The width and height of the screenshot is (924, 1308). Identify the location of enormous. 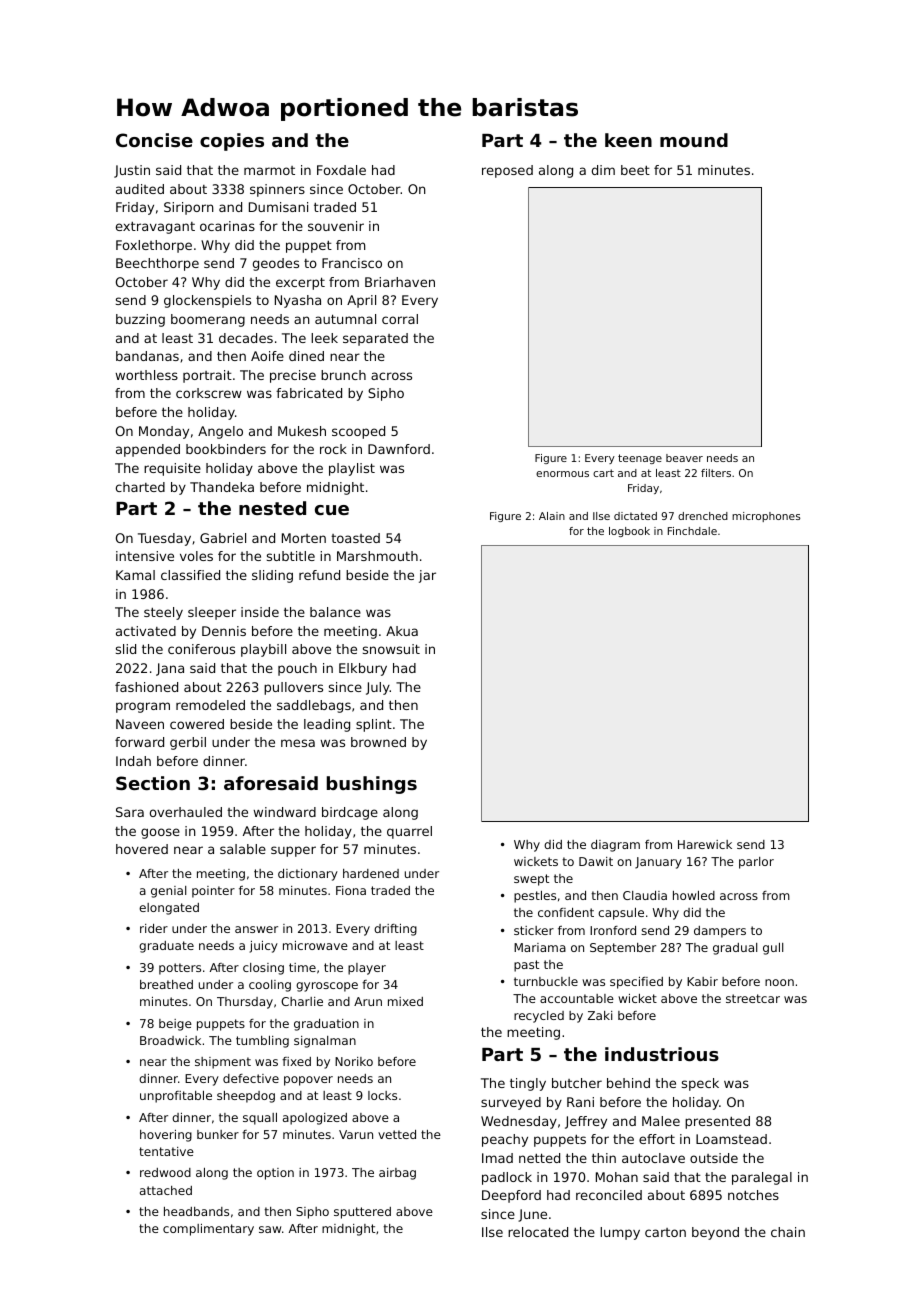
(562, 474).
